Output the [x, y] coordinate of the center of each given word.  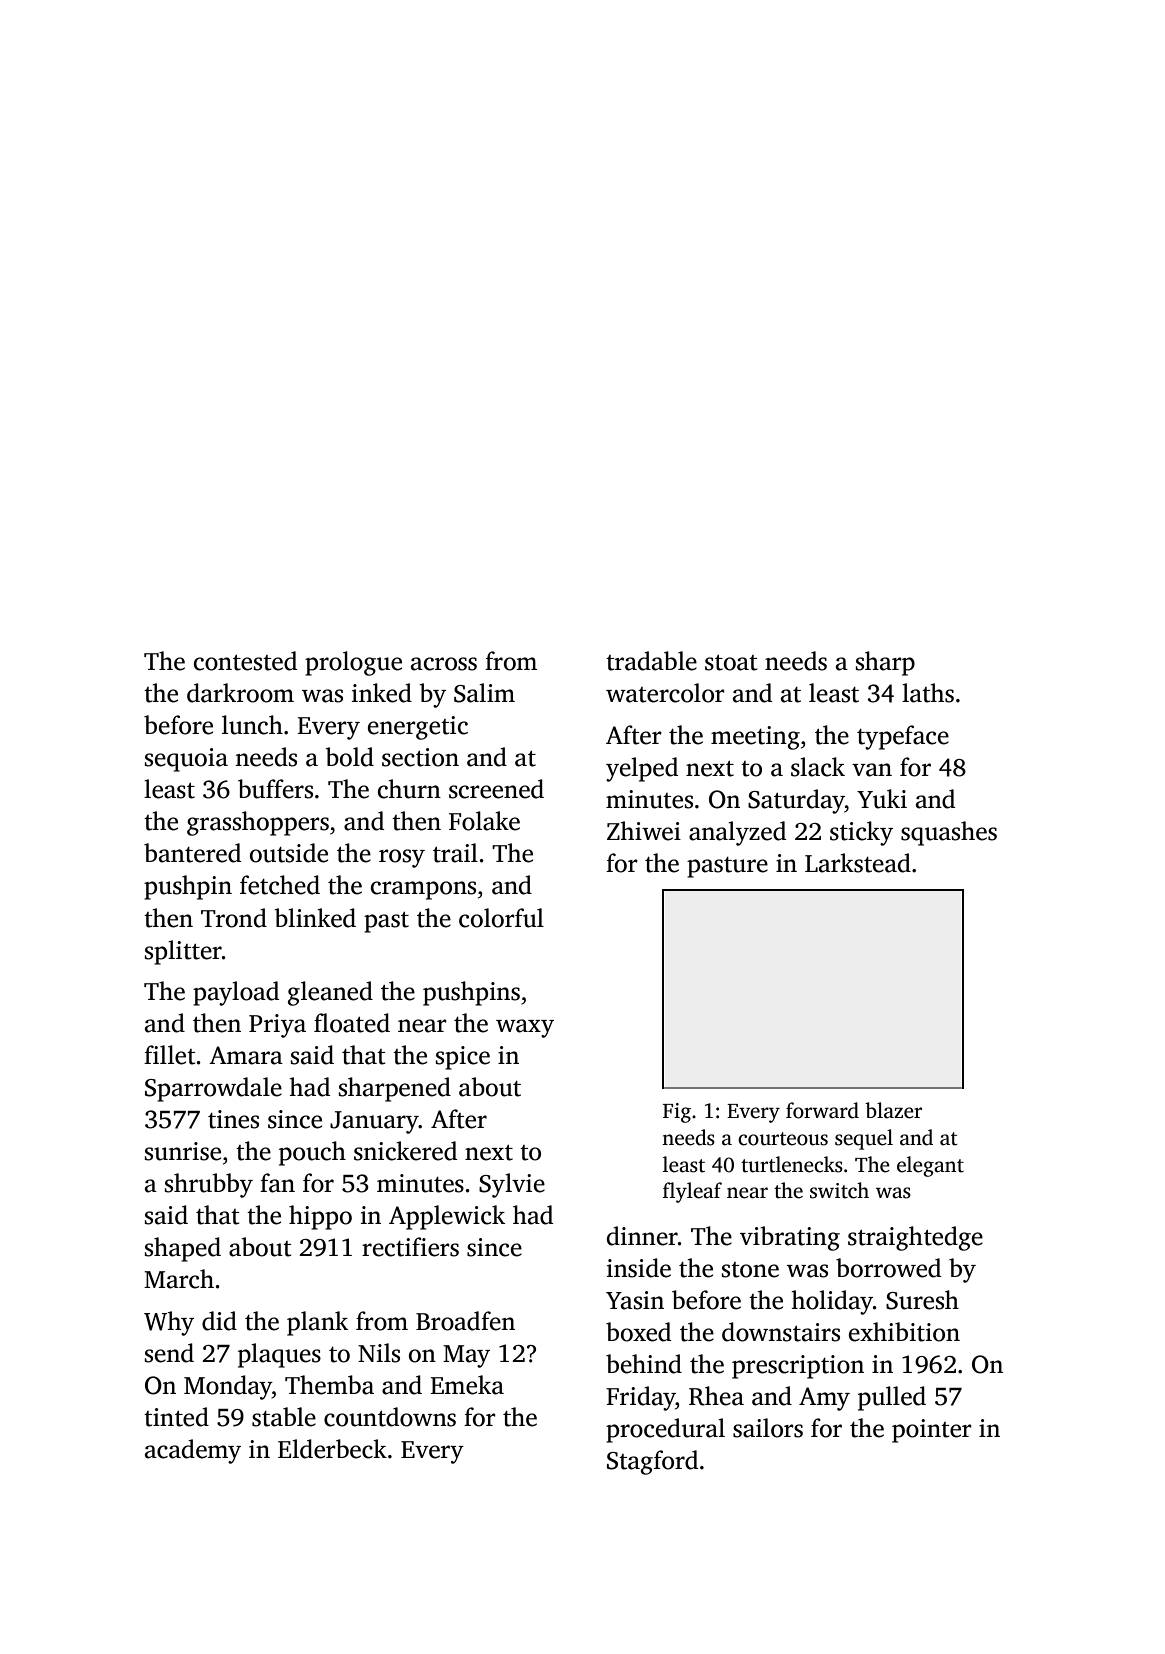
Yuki [882, 799]
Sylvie [512, 1185]
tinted [176, 1417]
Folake [484, 821]
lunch [252, 725]
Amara [246, 1055]
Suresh [922, 1300]
